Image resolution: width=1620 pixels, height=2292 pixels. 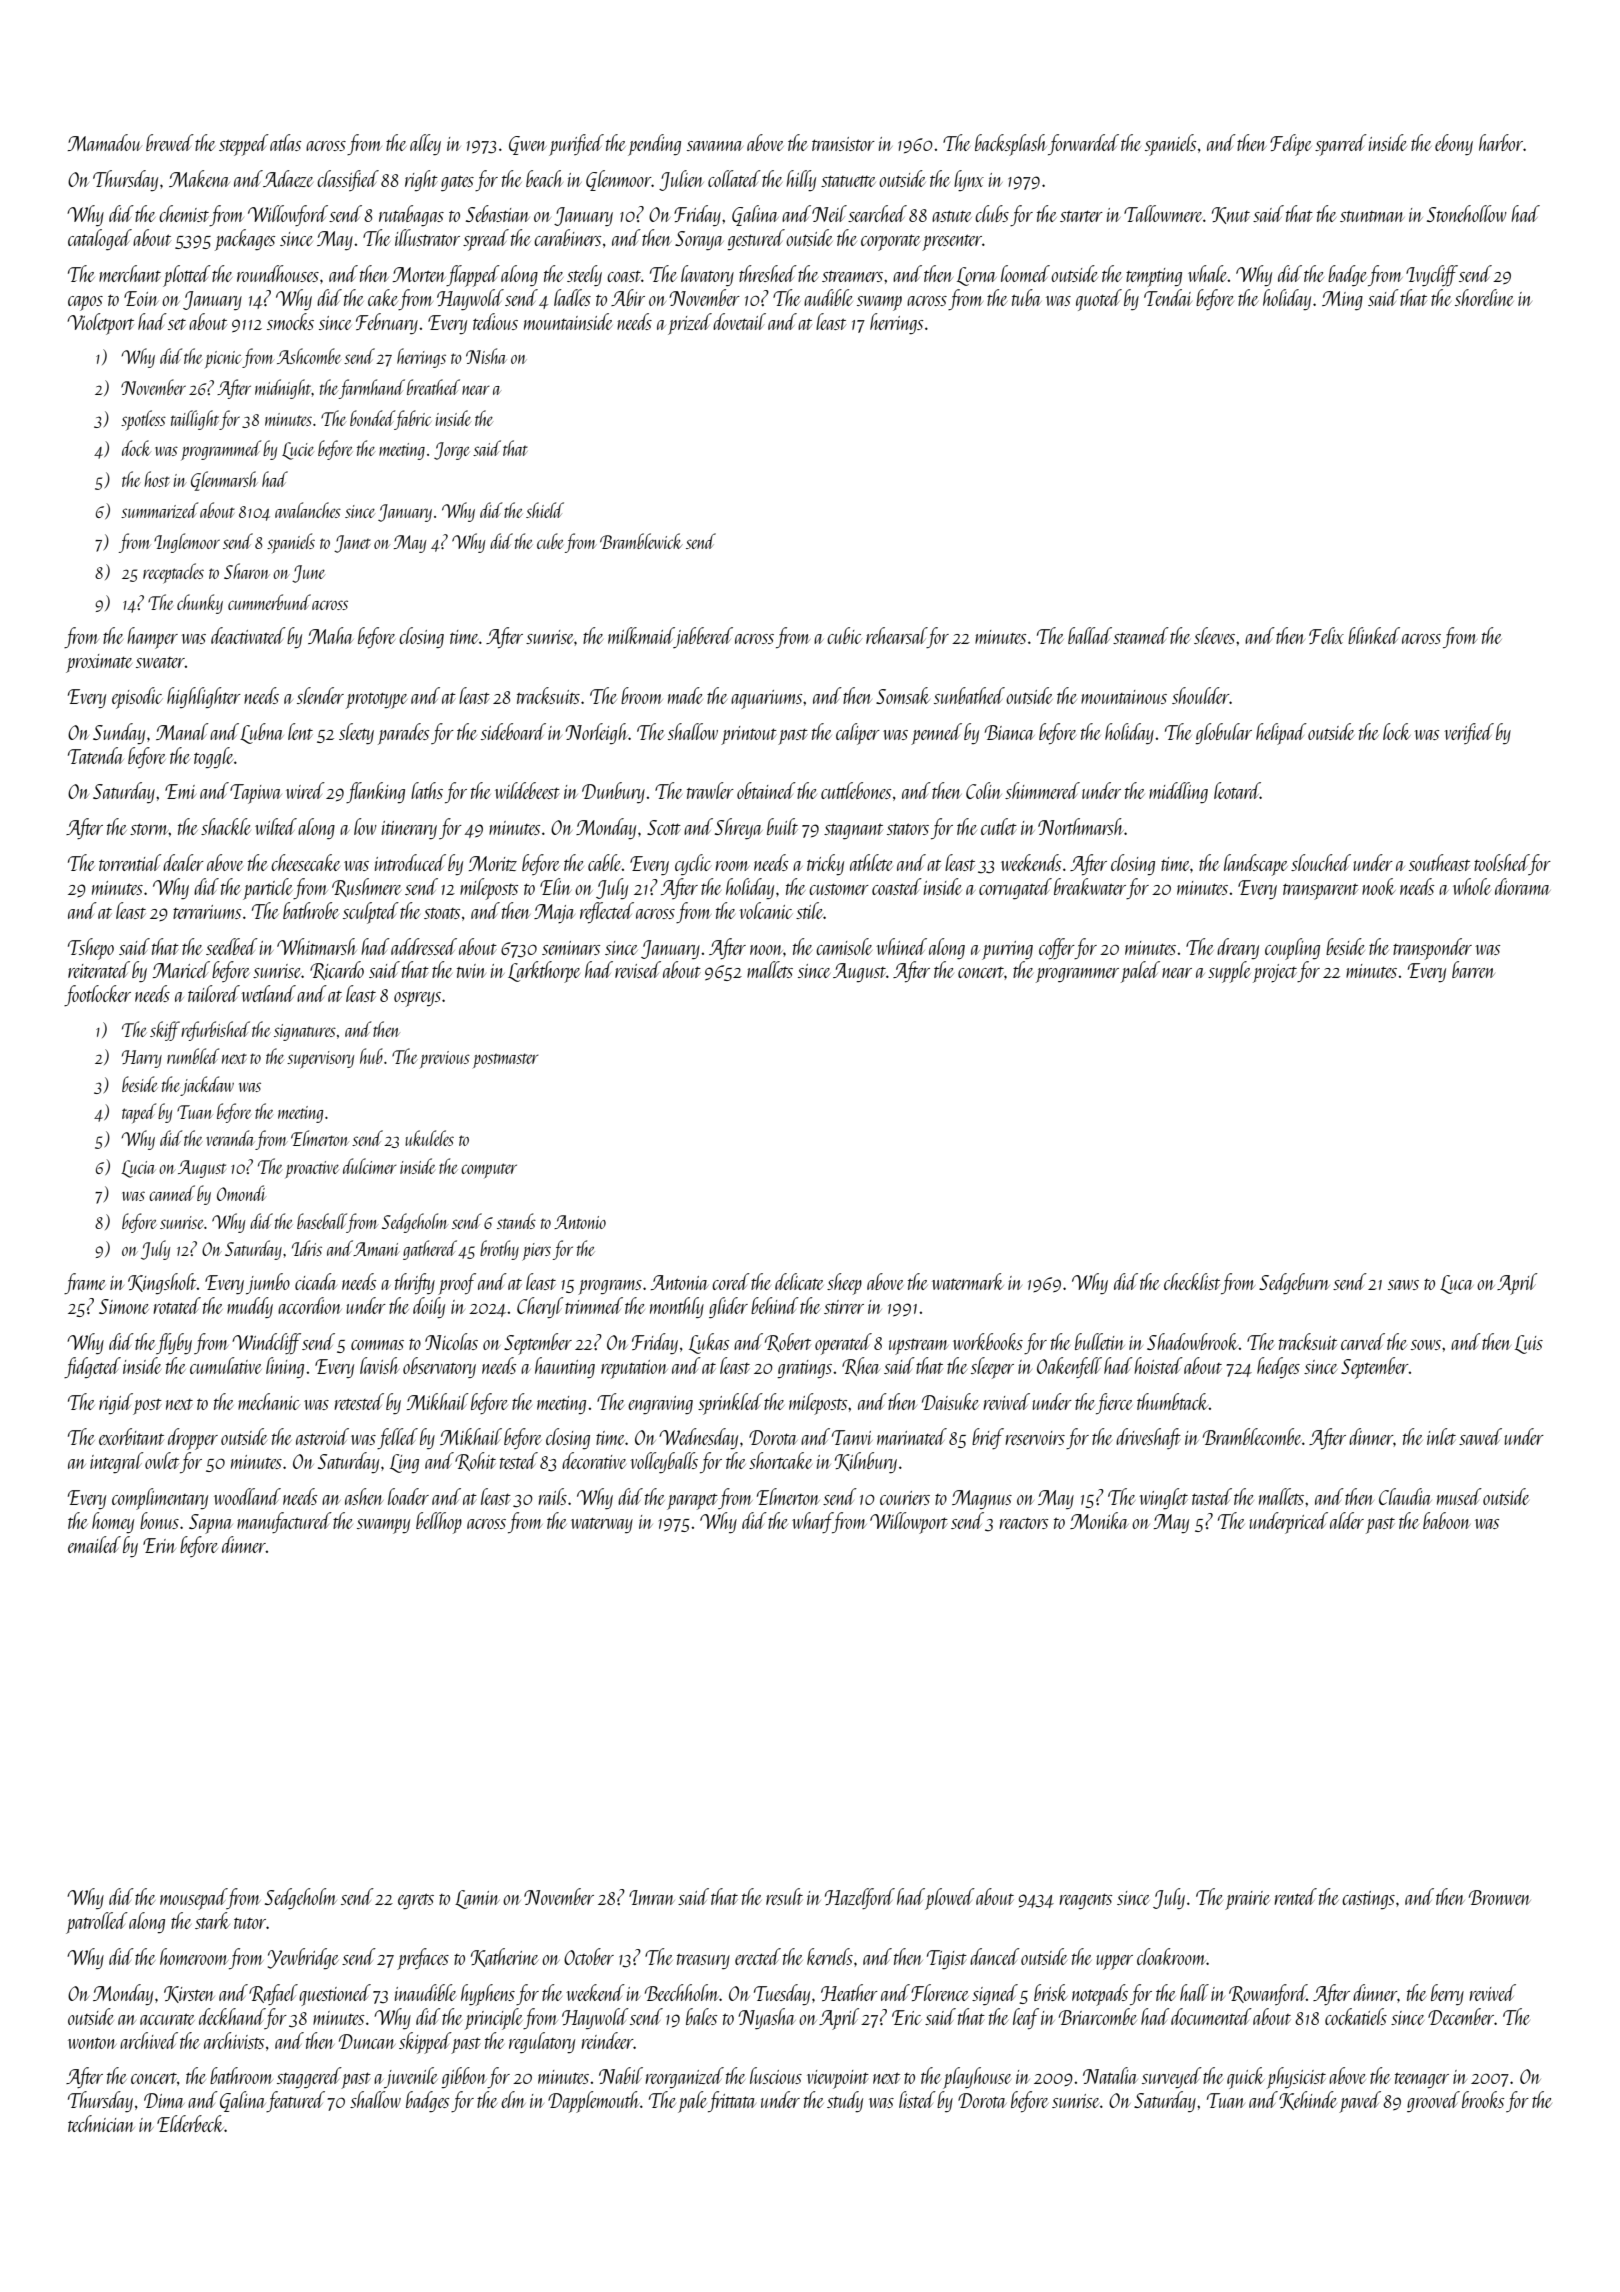 I want to click on wharf, so click(x=812, y=1522).
